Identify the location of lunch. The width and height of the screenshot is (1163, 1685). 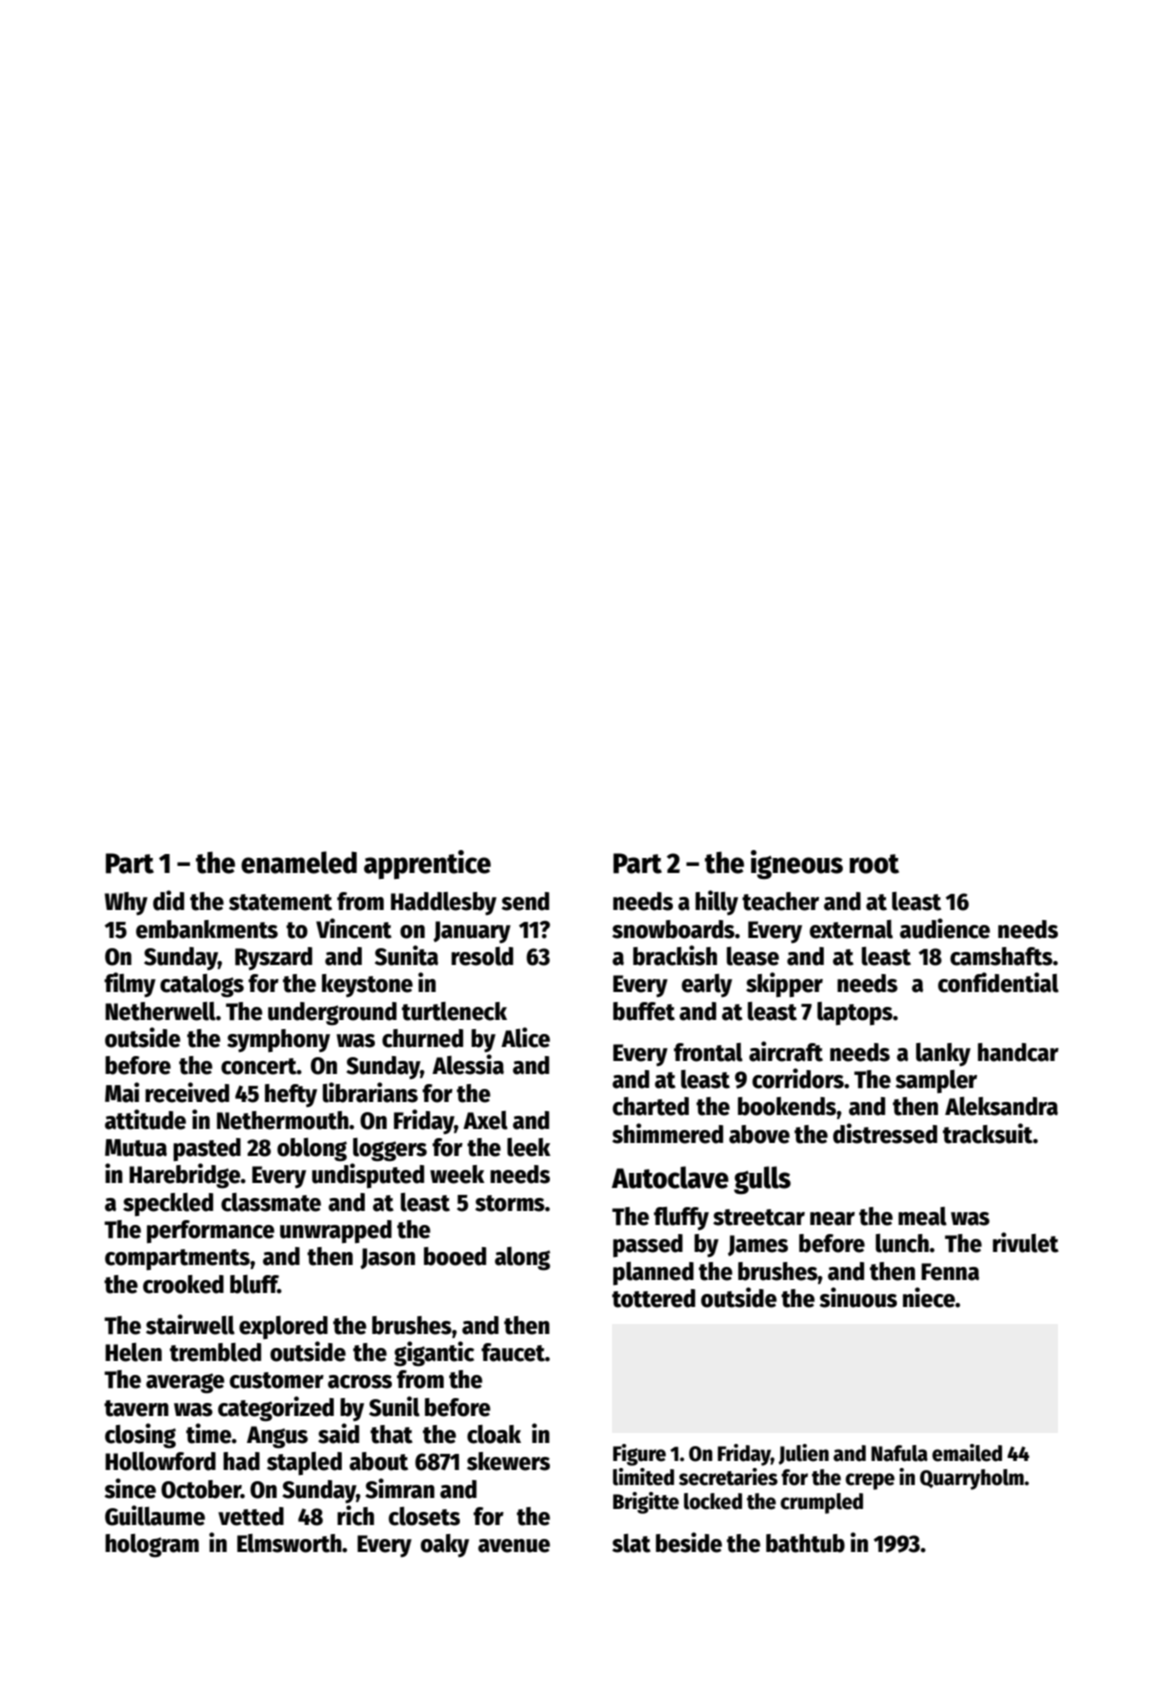
(902, 1243).
